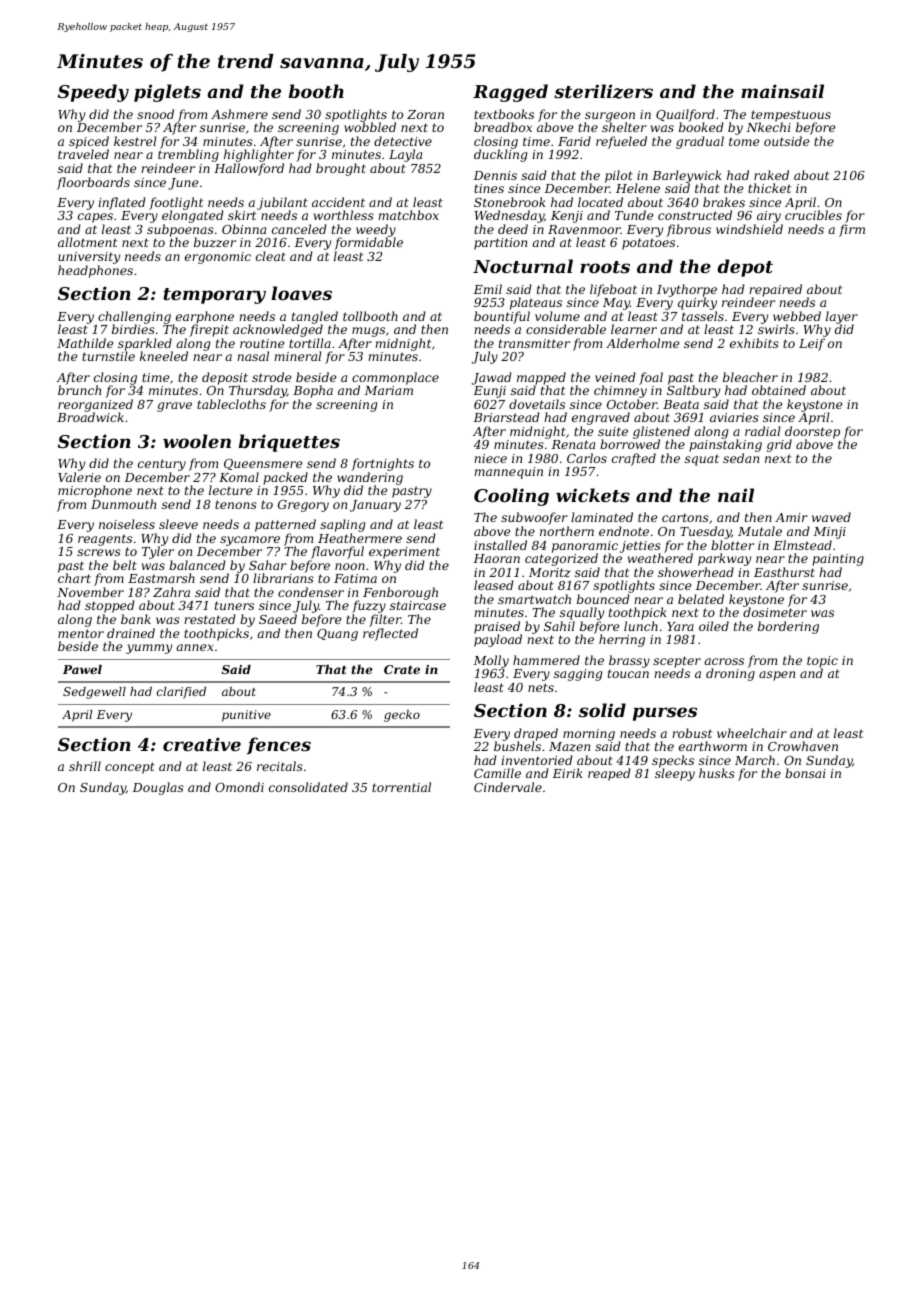  What do you see at coordinates (368, 332) in the screenshot?
I see `mugs` at bounding box center [368, 332].
